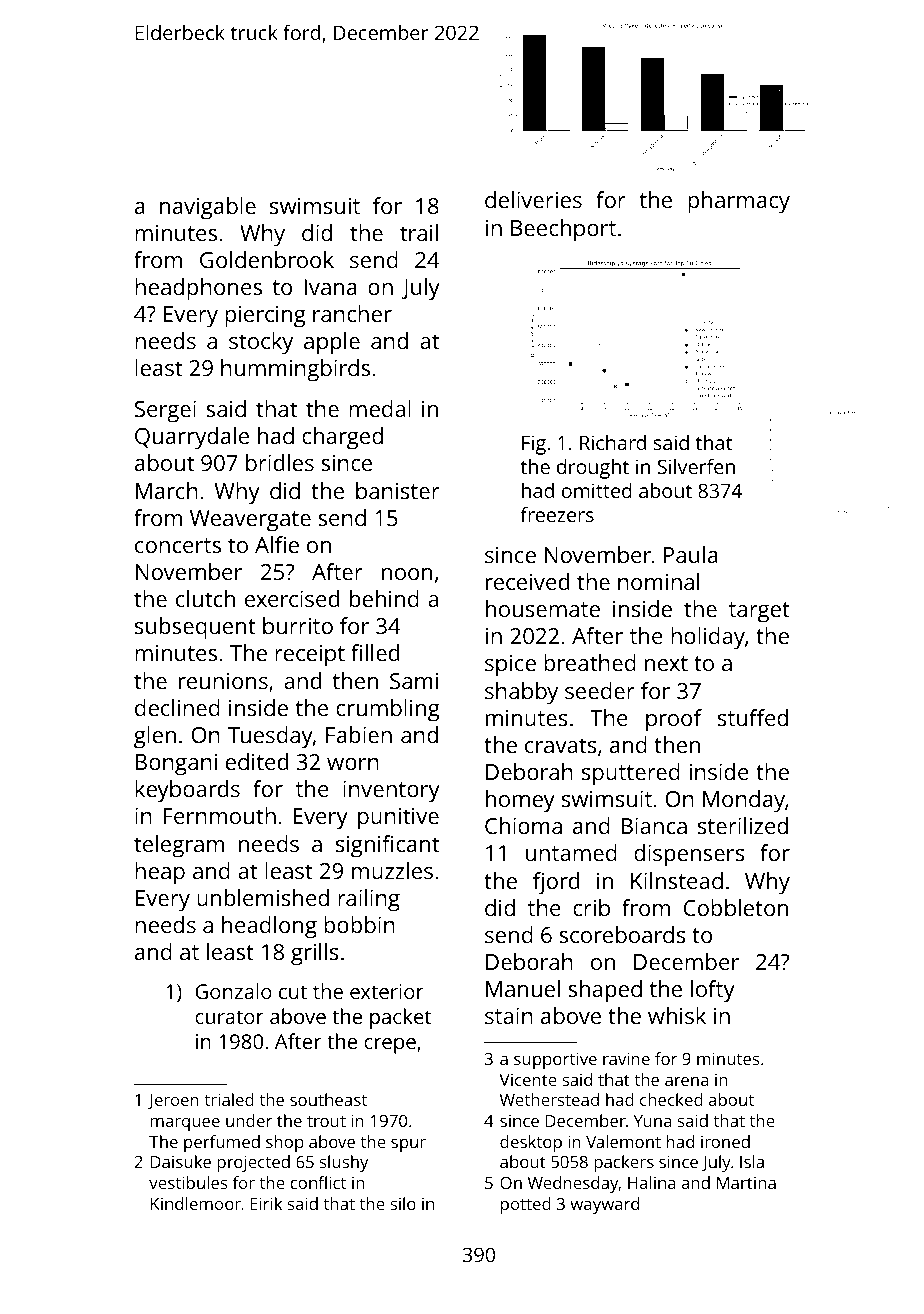 The width and height of the image is (924, 1314). I want to click on subsequent, so click(195, 628).
